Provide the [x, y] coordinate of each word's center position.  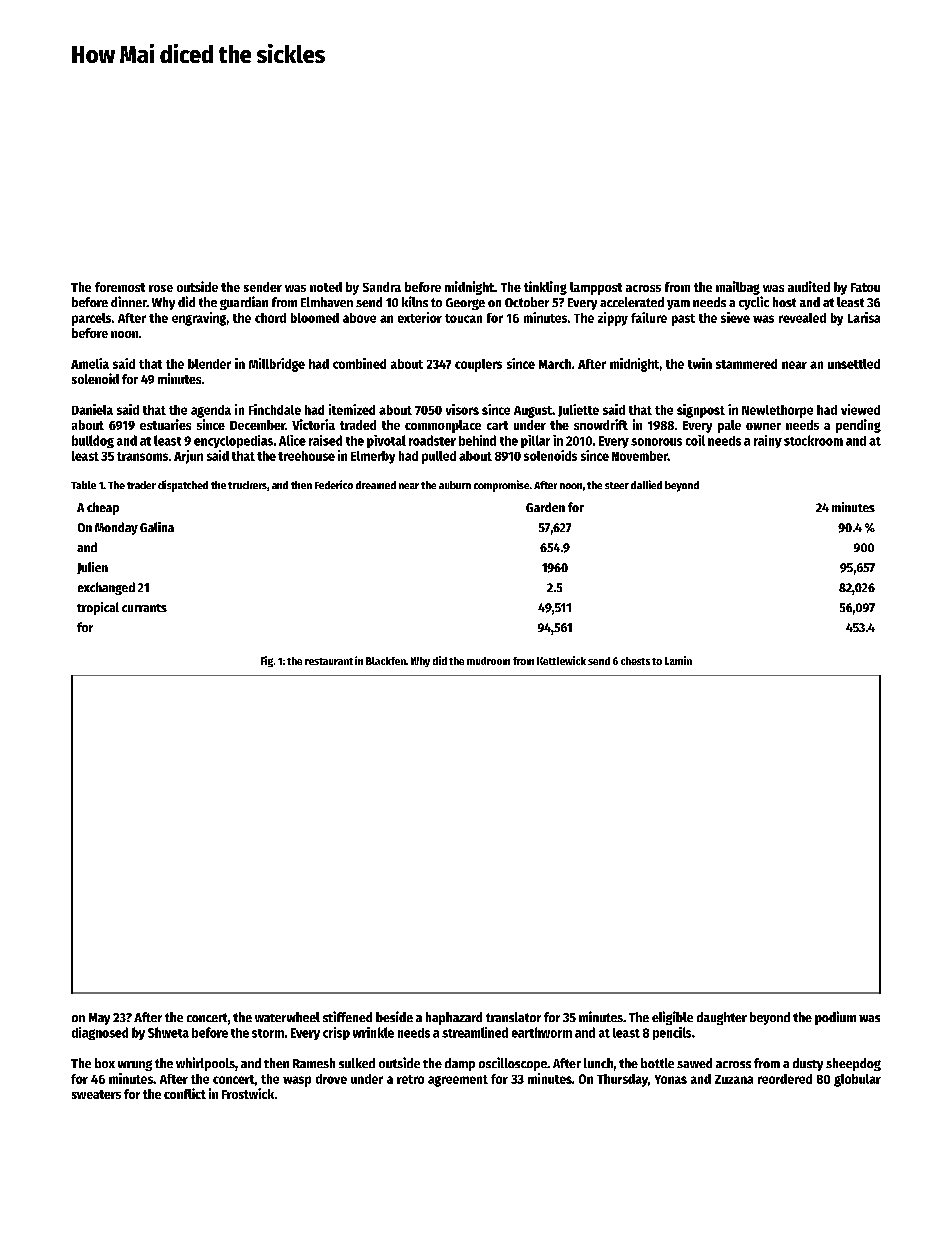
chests [635, 661]
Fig [267, 661]
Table [83, 485]
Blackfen [386, 661]
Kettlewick [561, 660]
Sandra [382, 287]
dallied [646, 484]
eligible [672, 1018]
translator [513, 1017]
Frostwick [248, 1093]
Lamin [678, 660]
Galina [157, 527]
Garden [545, 507]
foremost [120, 287]
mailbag [738, 288]
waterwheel [287, 1017]
